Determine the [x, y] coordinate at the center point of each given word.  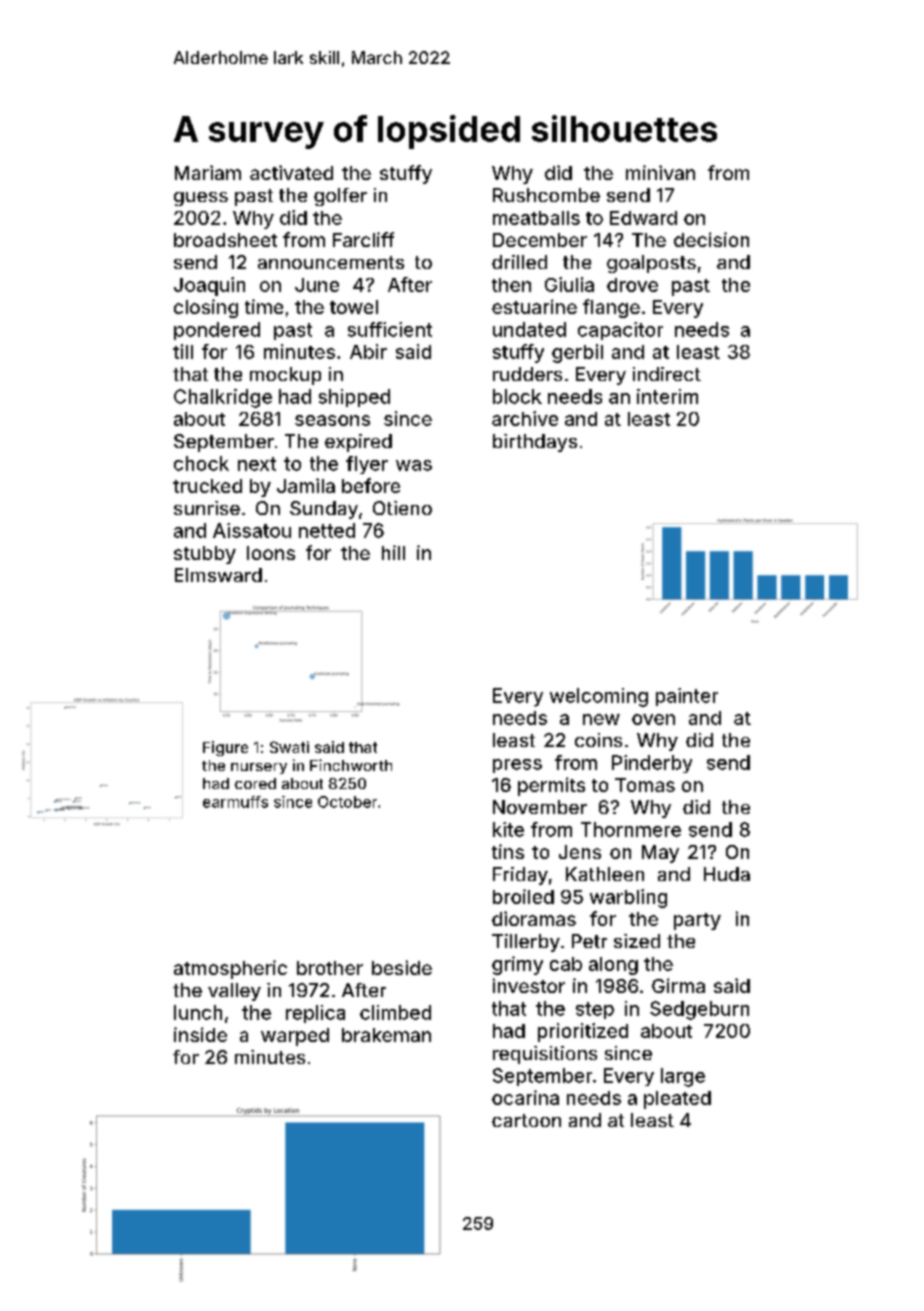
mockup [285, 376]
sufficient [390, 329]
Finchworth [351, 765]
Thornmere [631, 829]
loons [271, 553]
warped [295, 1037]
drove [632, 285]
